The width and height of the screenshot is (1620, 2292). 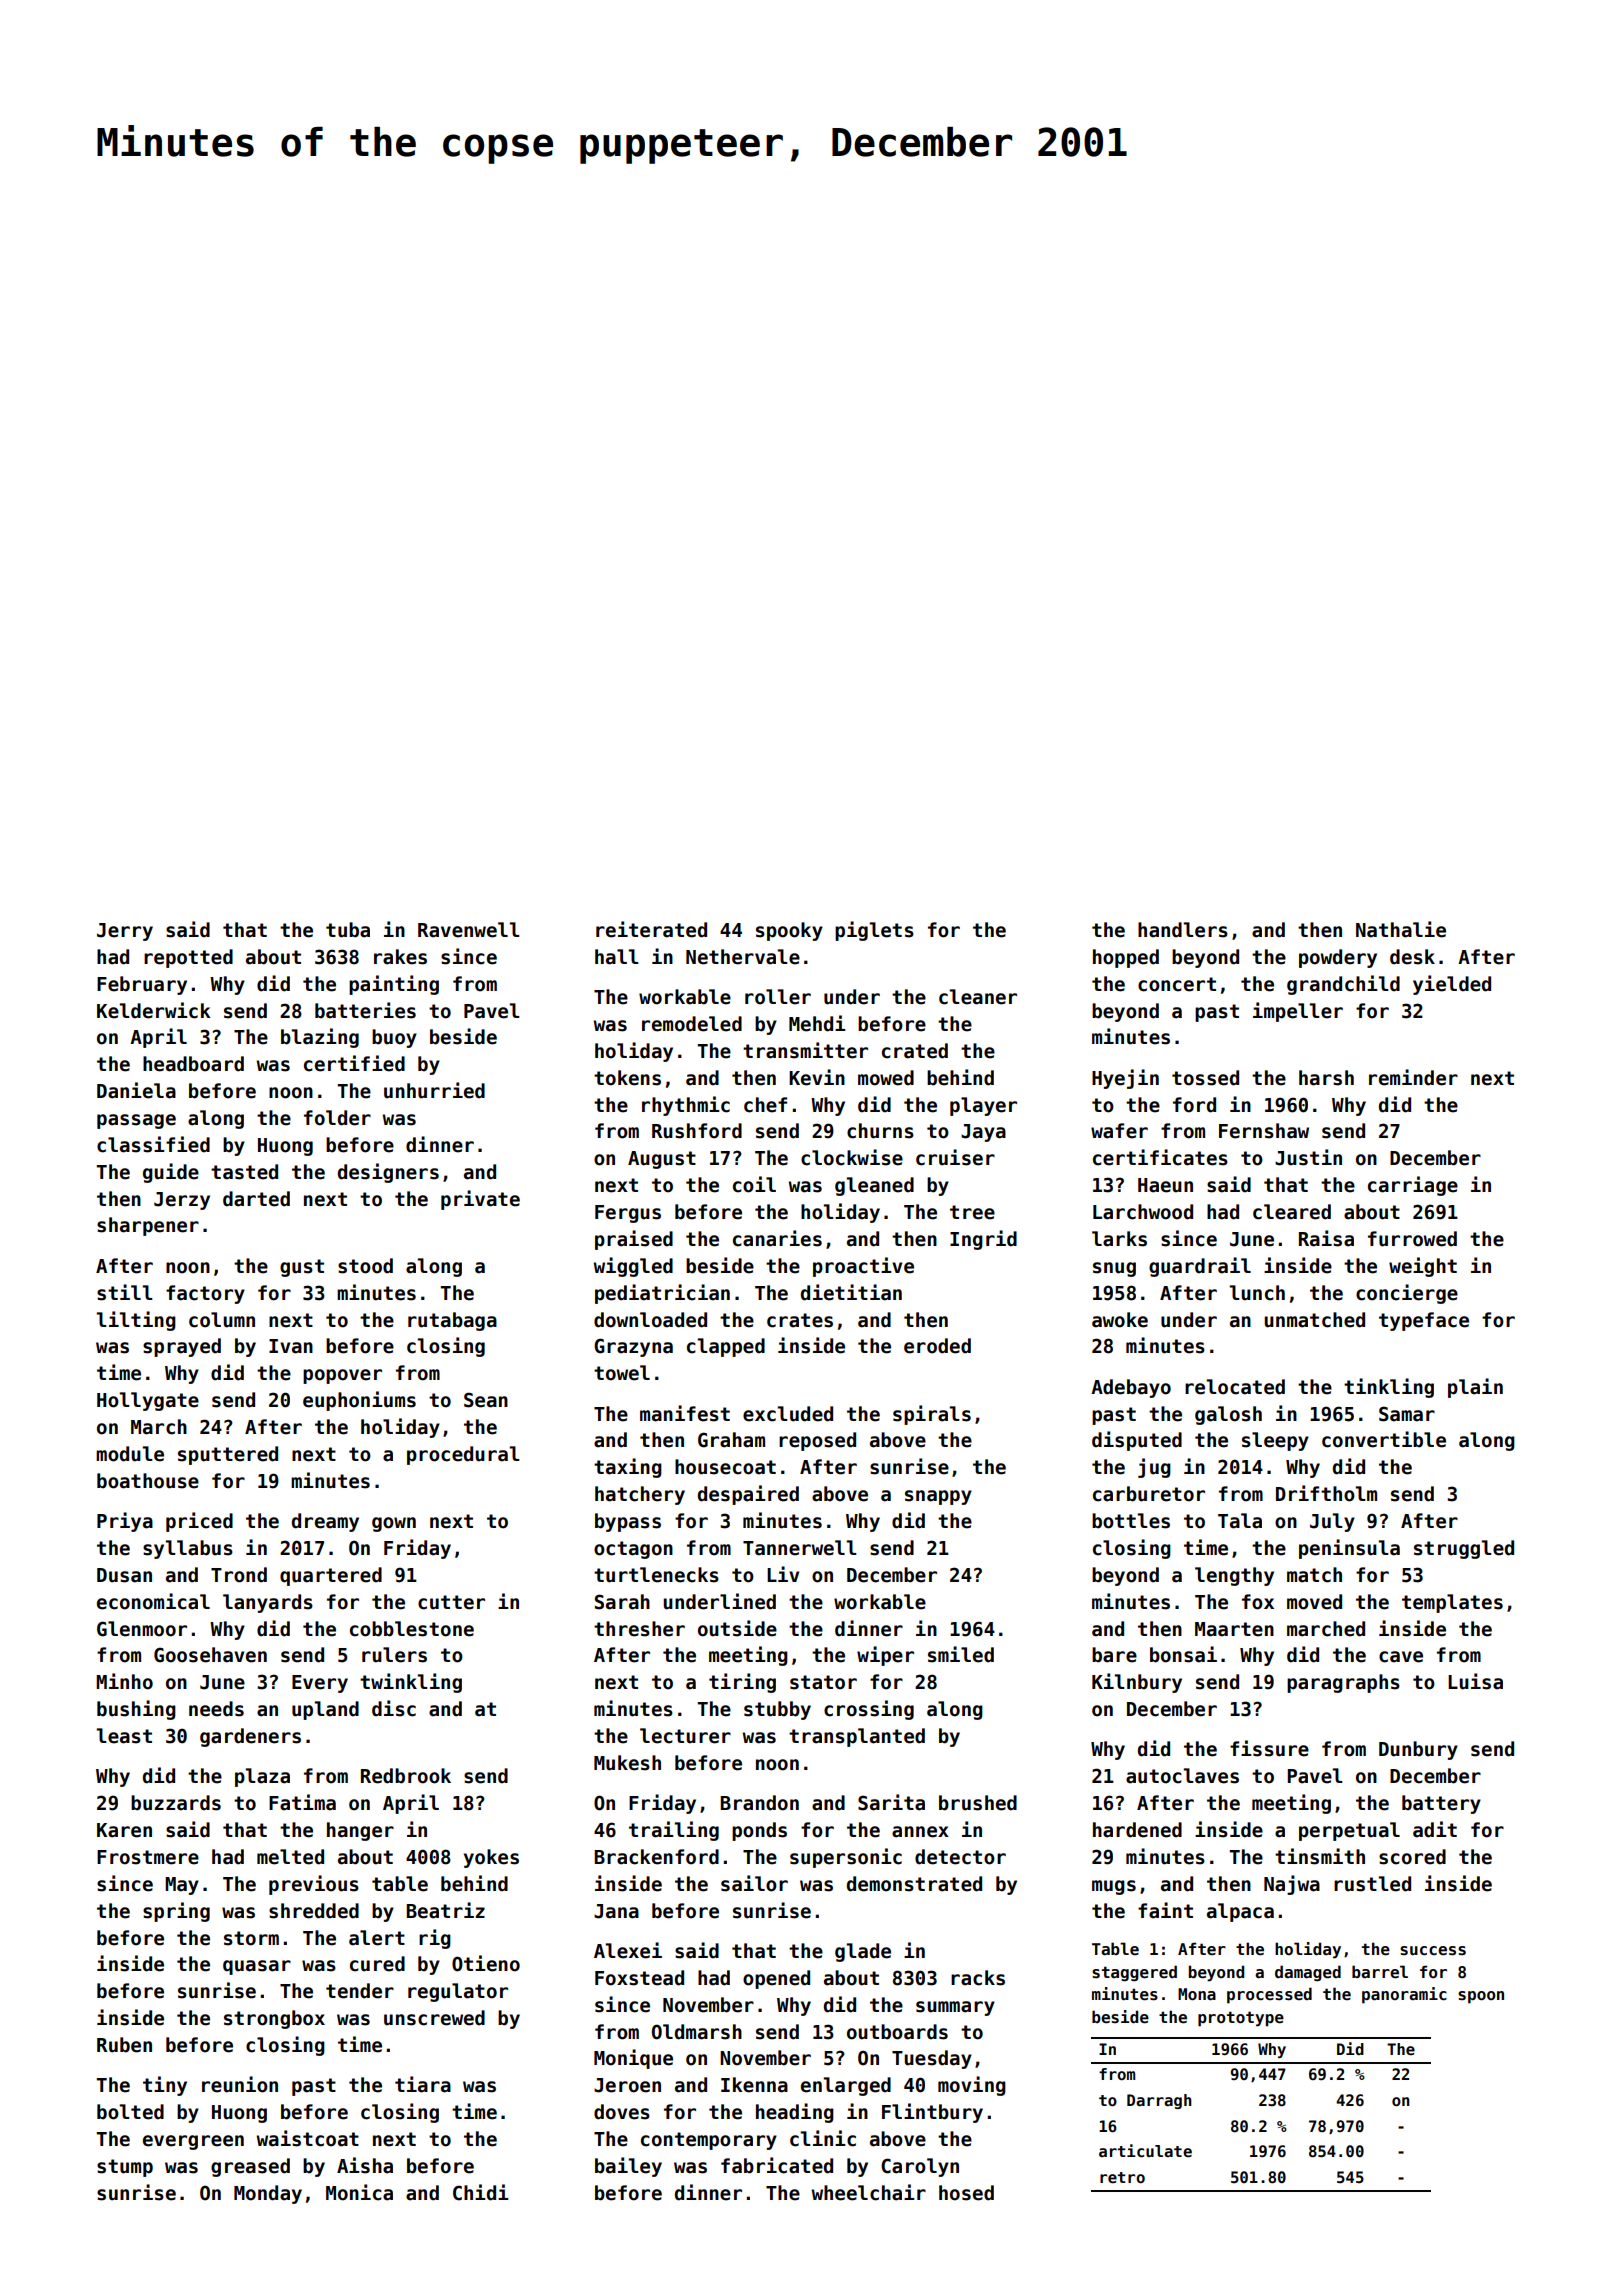 What do you see at coordinates (978, 1803) in the screenshot?
I see `brushed` at bounding box center [978, 1803].
